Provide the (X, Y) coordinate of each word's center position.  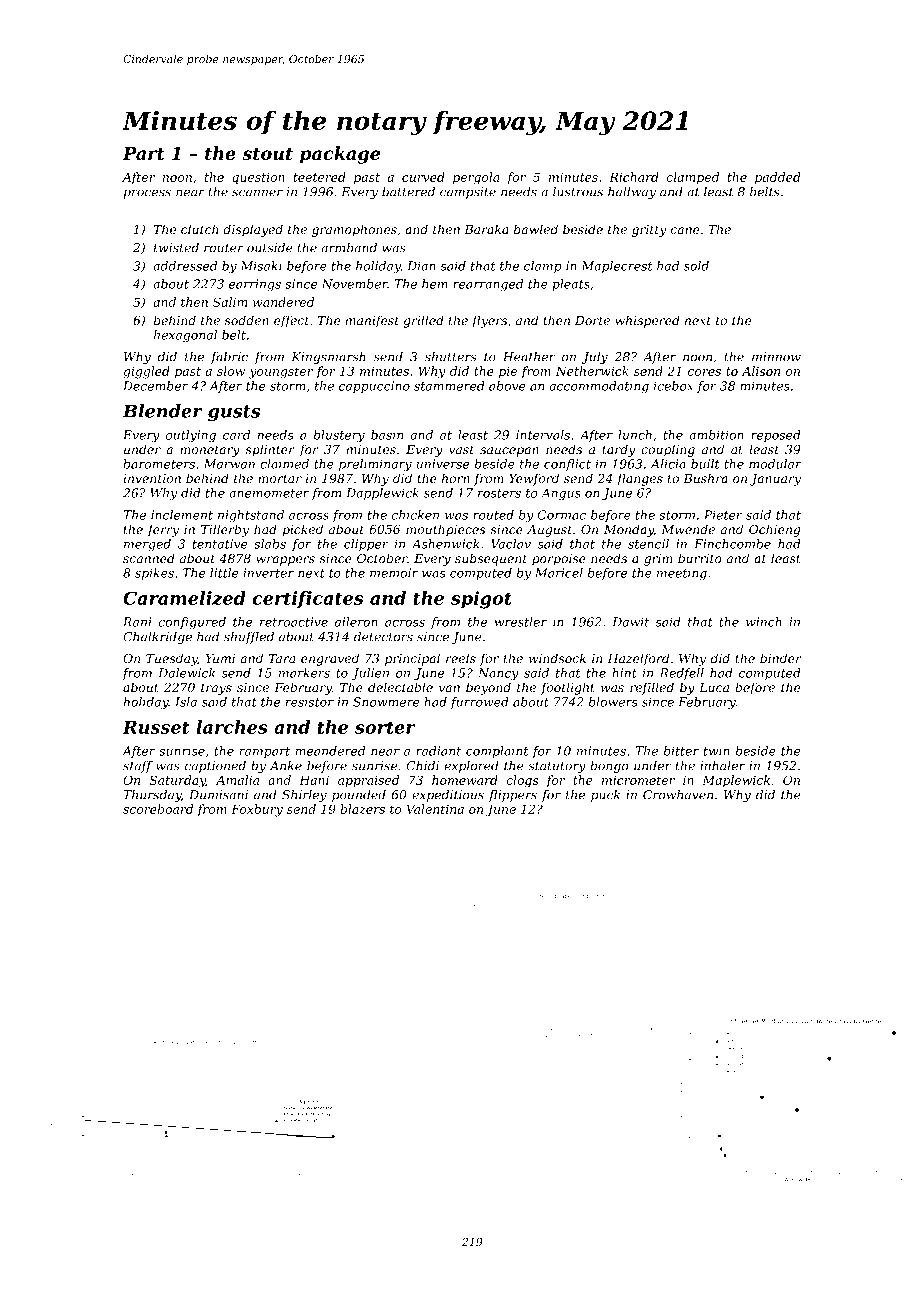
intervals (543, 435)
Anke (286, 766)
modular (775, 464)
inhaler (722, 766)
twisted (176, 248)
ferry (163, 530)
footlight (568, 688)
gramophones (354, 230)
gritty (649, 231)
